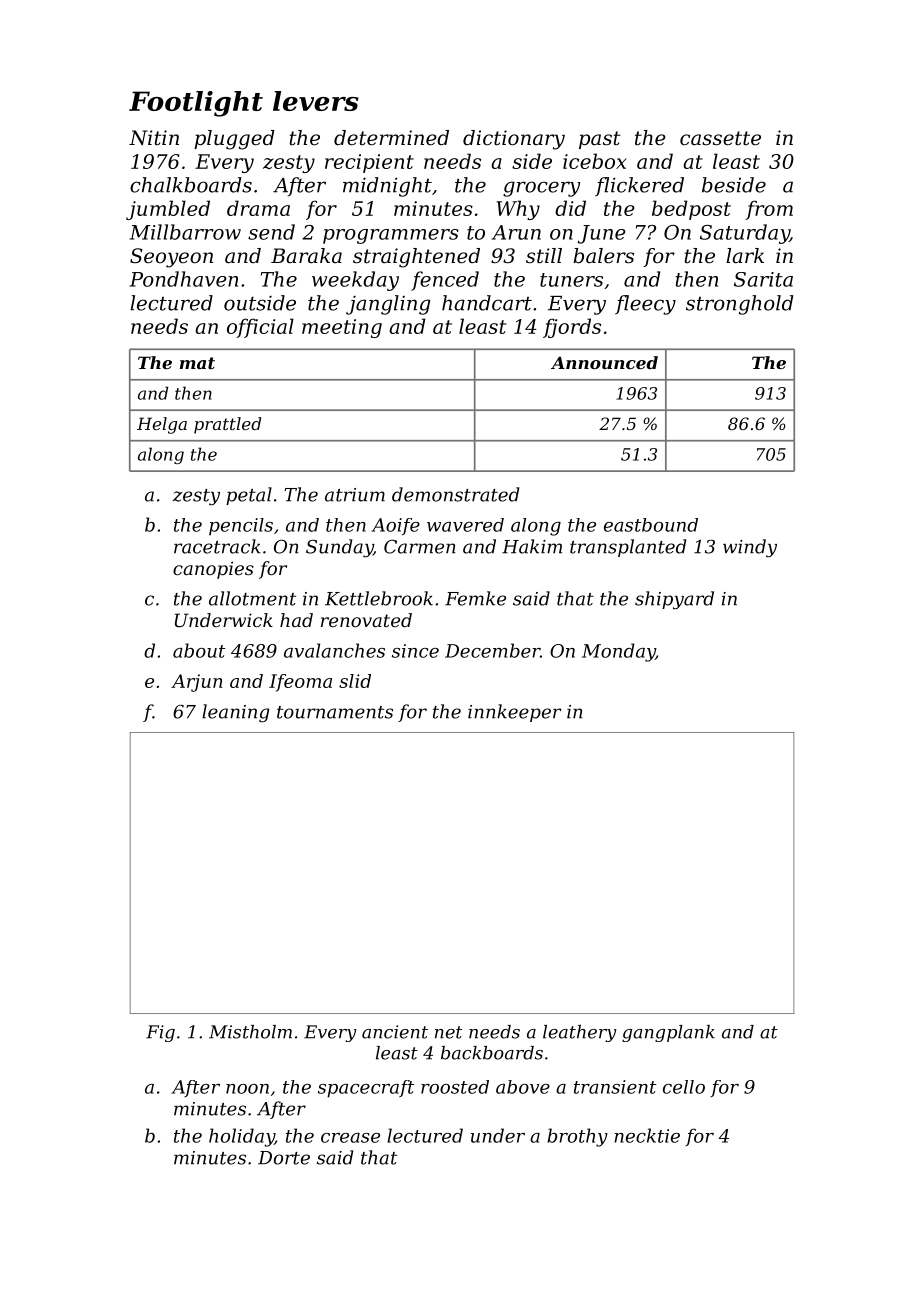  I want to click on Dorte, so click(284, 1158).
